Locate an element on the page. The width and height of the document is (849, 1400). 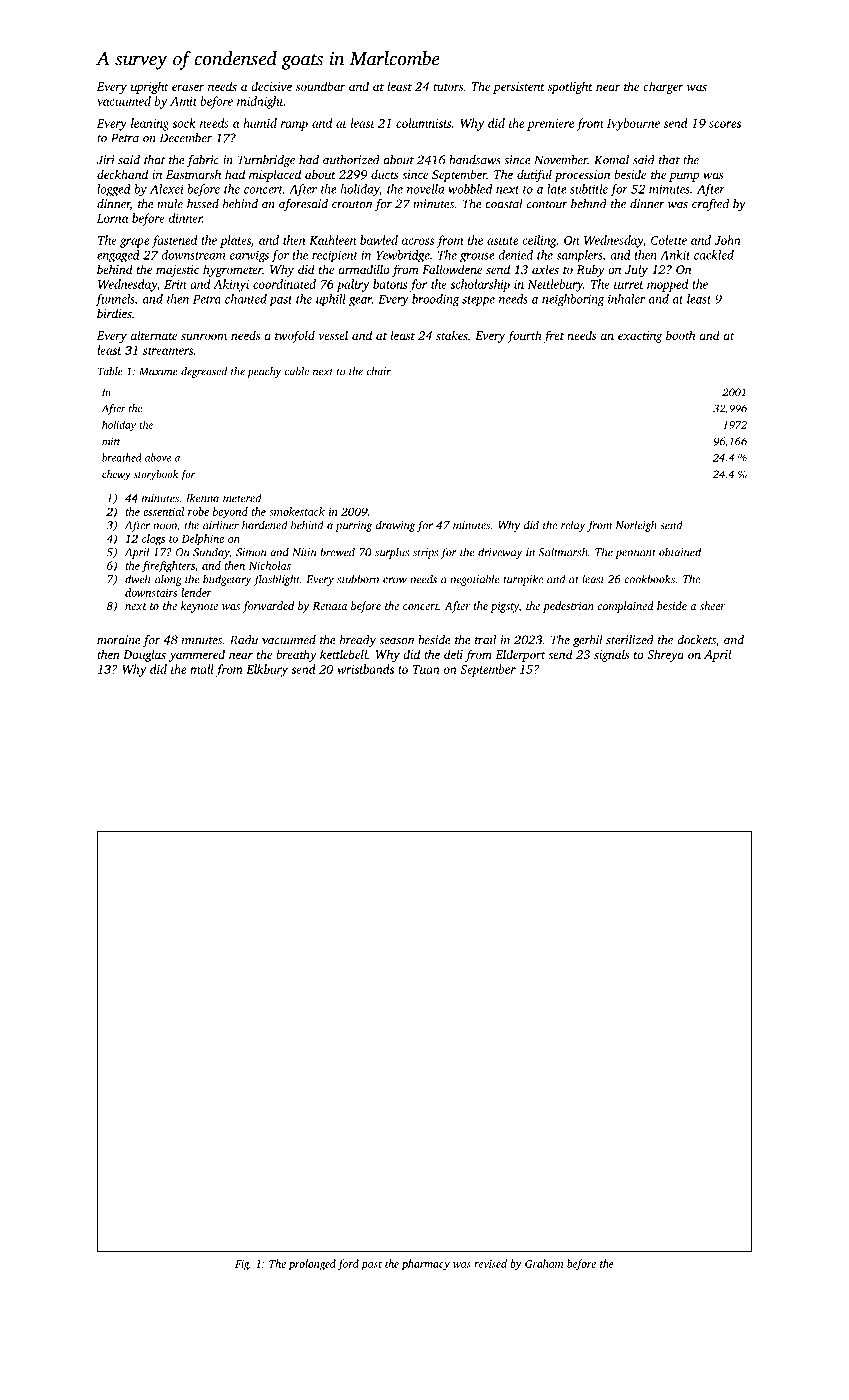
streamers is located at coordinates (168, 351).
